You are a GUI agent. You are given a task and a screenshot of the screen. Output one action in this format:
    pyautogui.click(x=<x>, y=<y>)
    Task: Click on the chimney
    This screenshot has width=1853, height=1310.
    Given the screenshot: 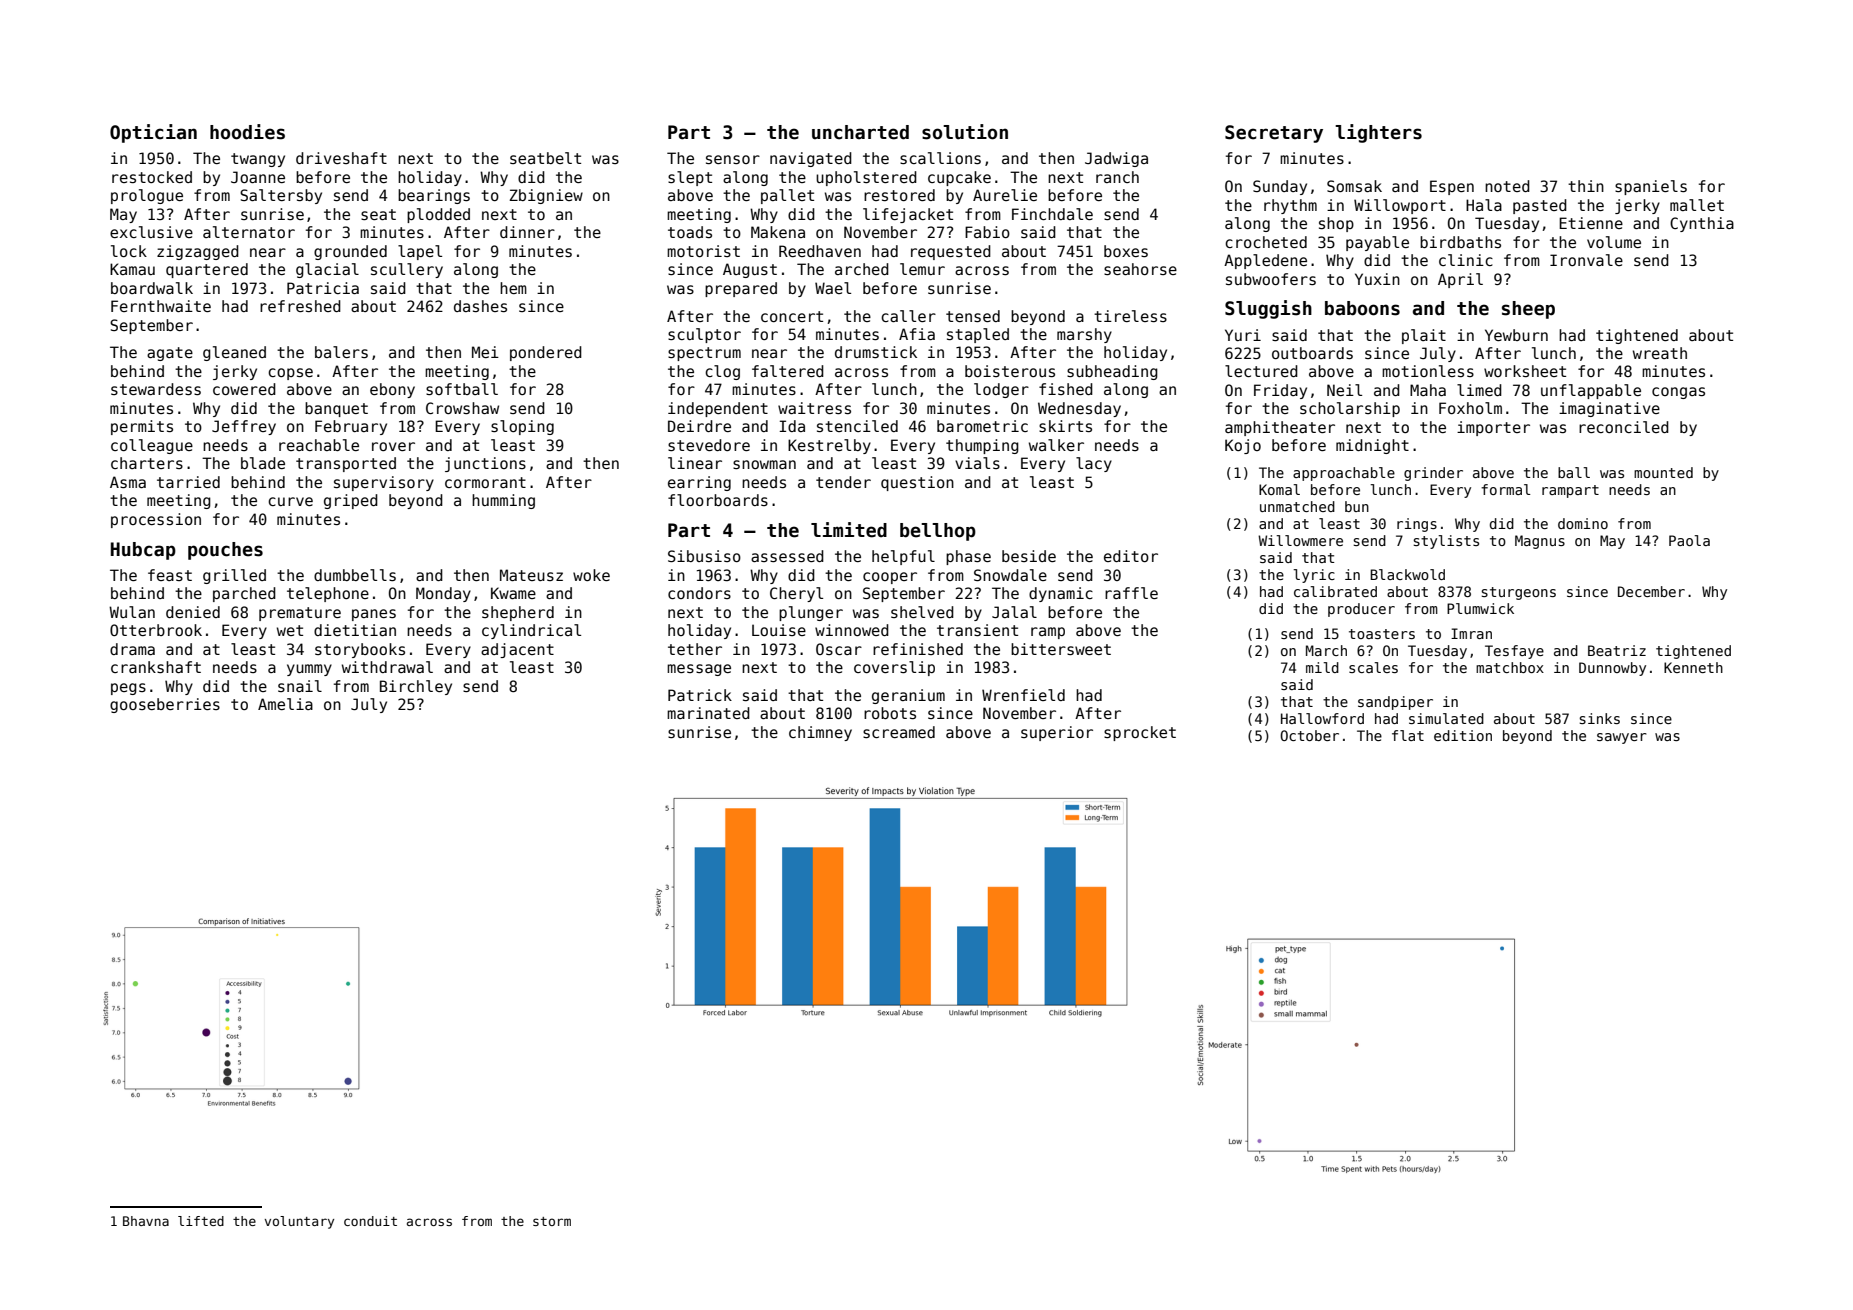 What is the action you would take?
    pyautogui.click(x=820, y=733)
